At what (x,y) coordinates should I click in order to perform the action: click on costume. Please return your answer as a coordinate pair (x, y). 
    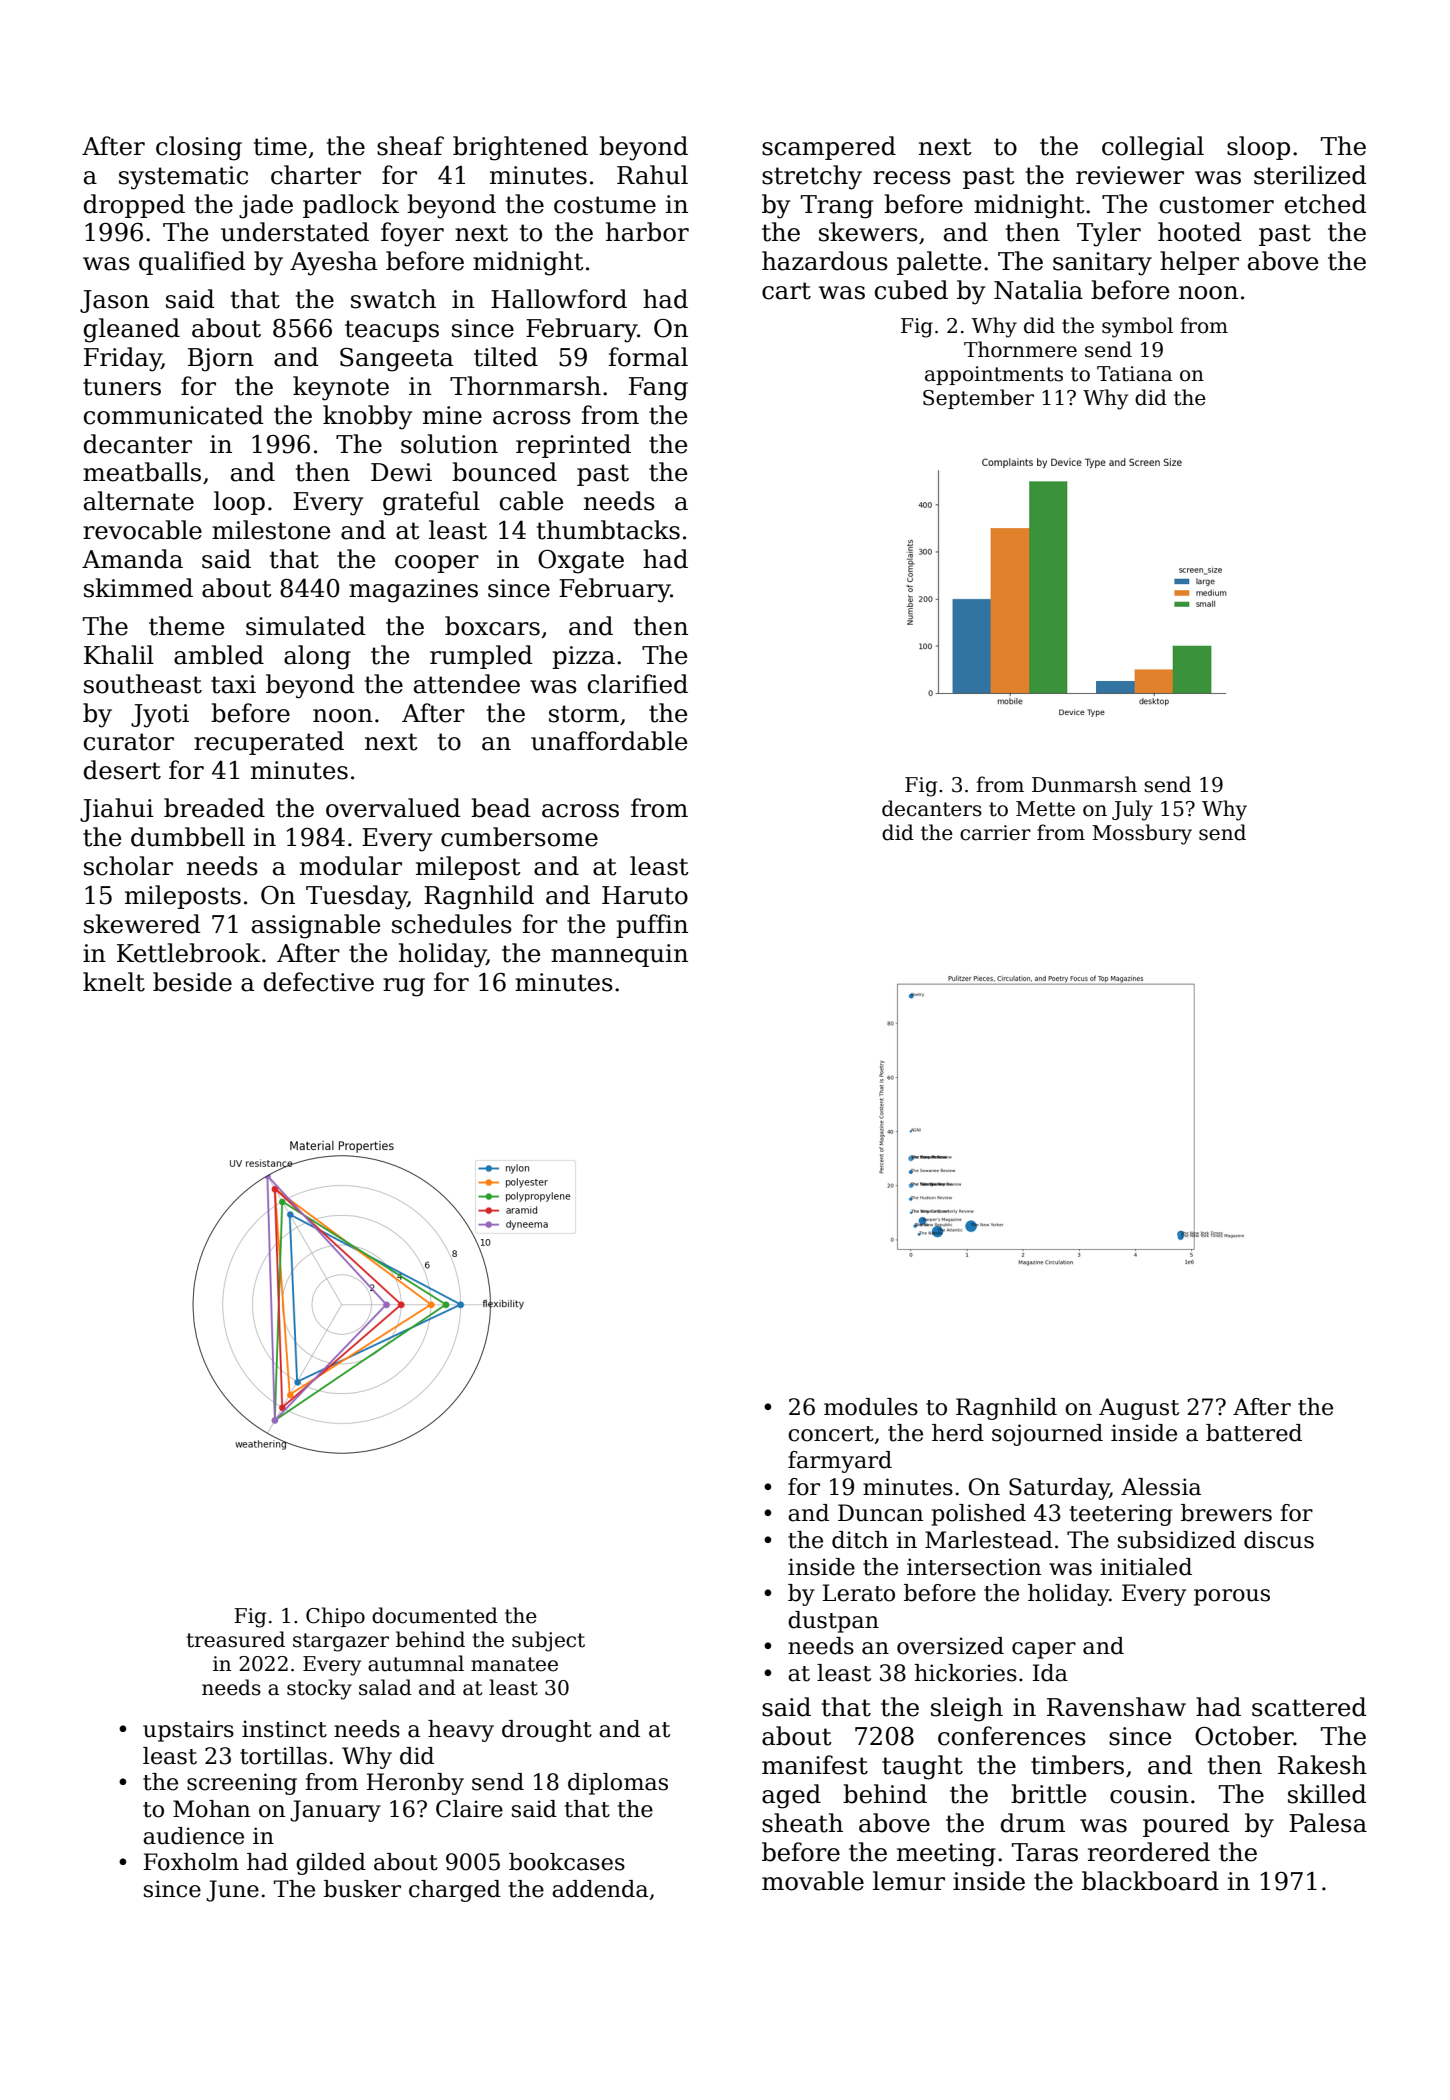
    Looking at the image, I should click on (605, 205).
